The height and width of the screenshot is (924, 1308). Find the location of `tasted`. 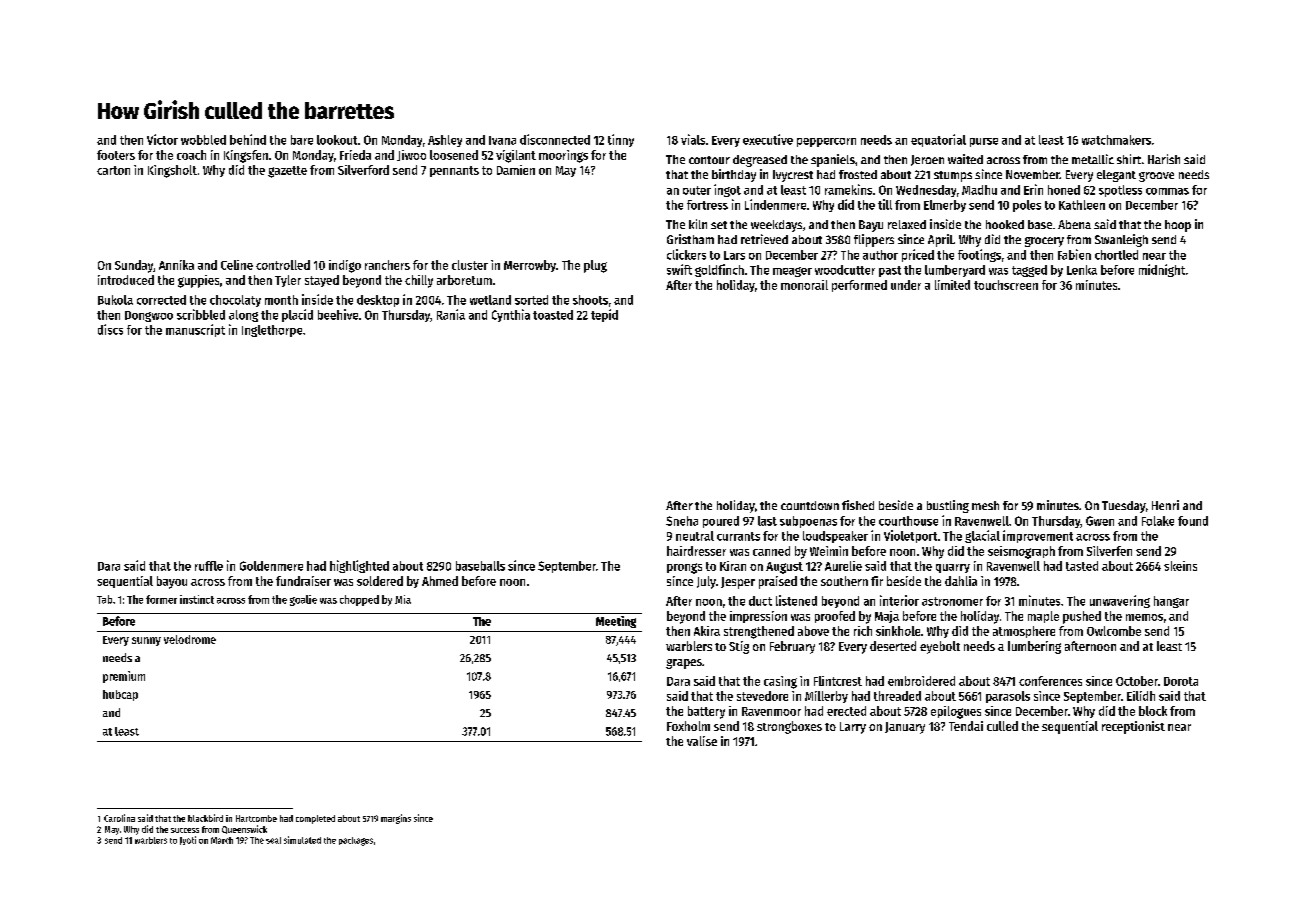

tasted is located at coordinates (1082, 566).
